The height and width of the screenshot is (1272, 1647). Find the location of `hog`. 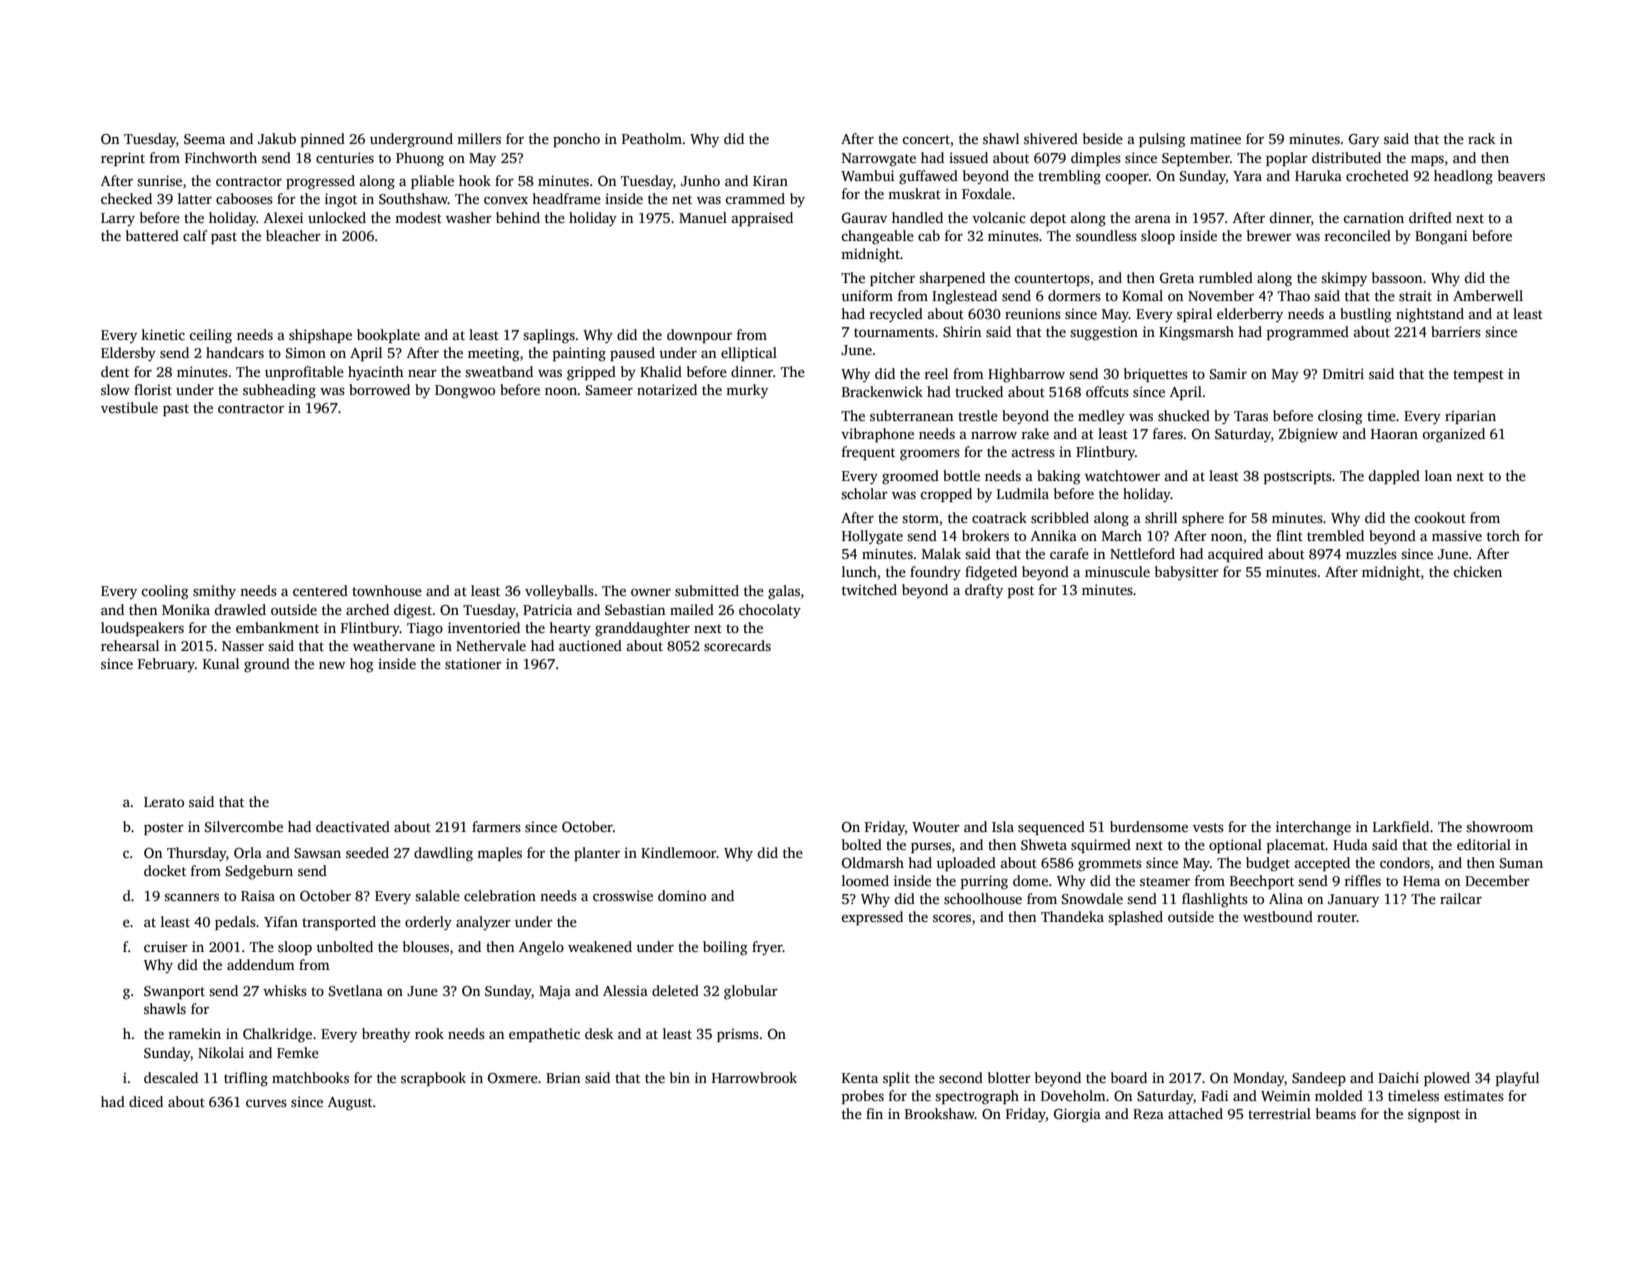

hog is located at coordinates (362, 665).
